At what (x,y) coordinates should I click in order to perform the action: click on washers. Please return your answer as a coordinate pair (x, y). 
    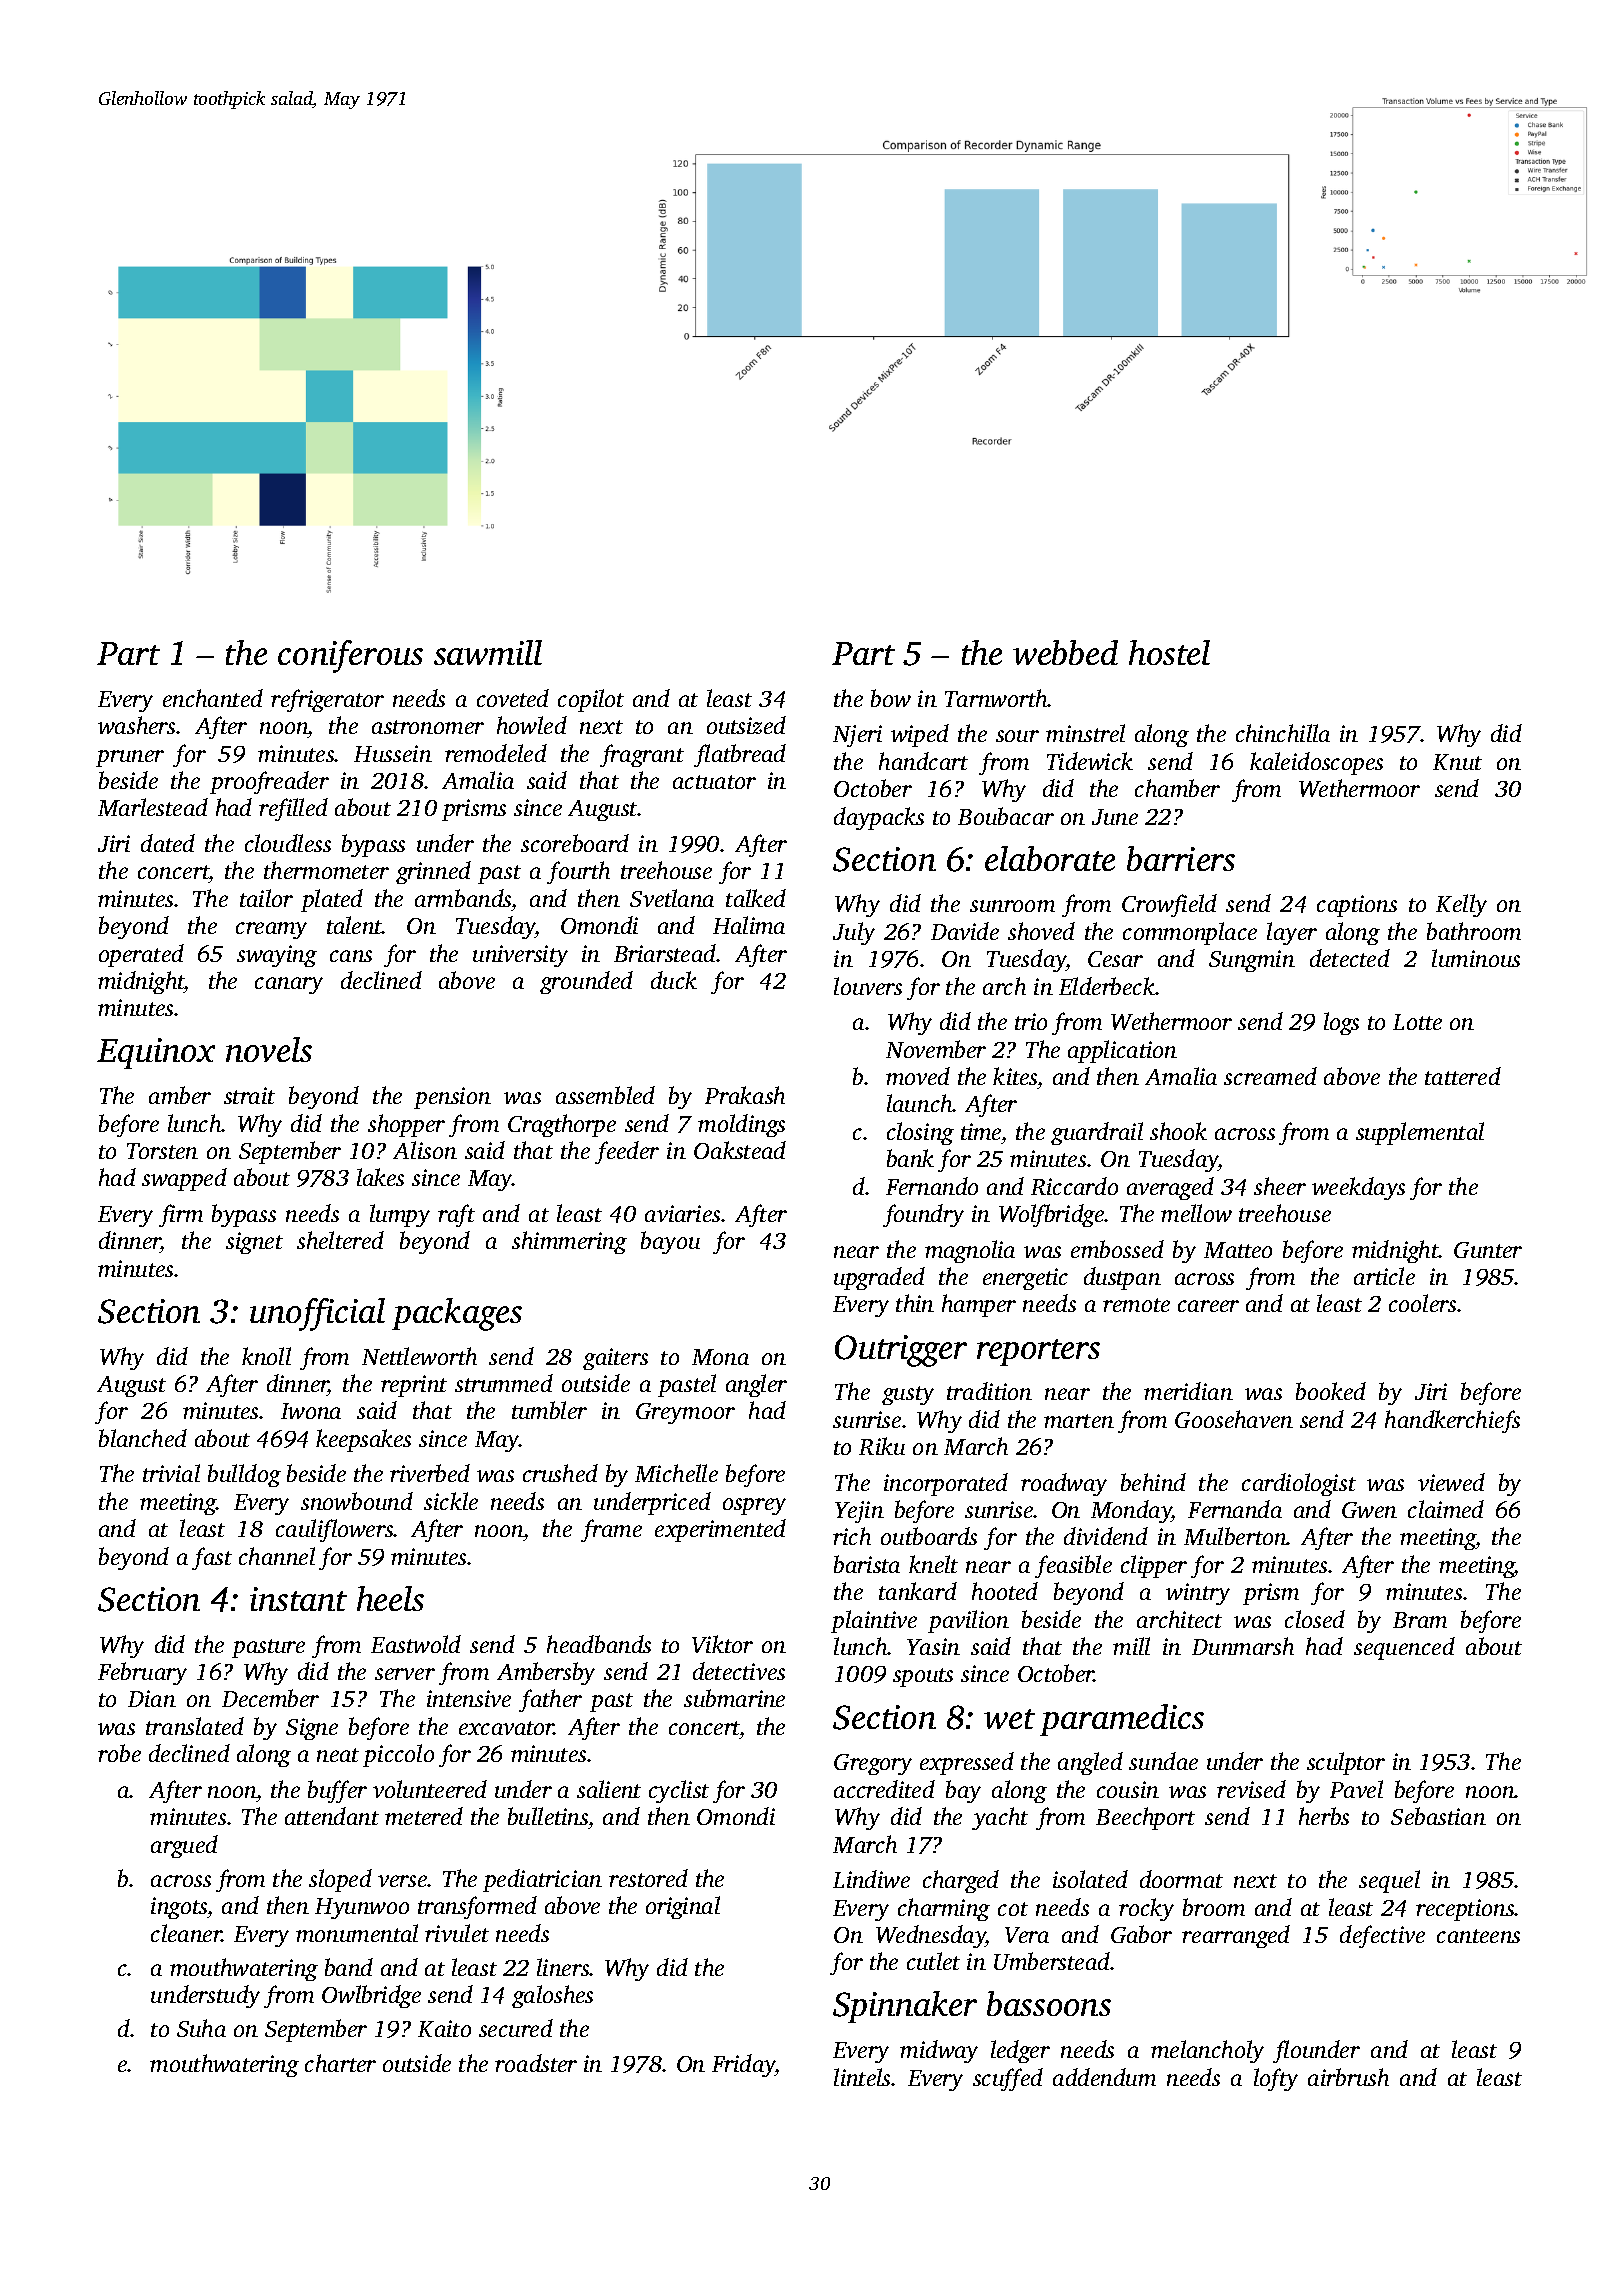
    Looking at the image, I should click on (137, 725).
